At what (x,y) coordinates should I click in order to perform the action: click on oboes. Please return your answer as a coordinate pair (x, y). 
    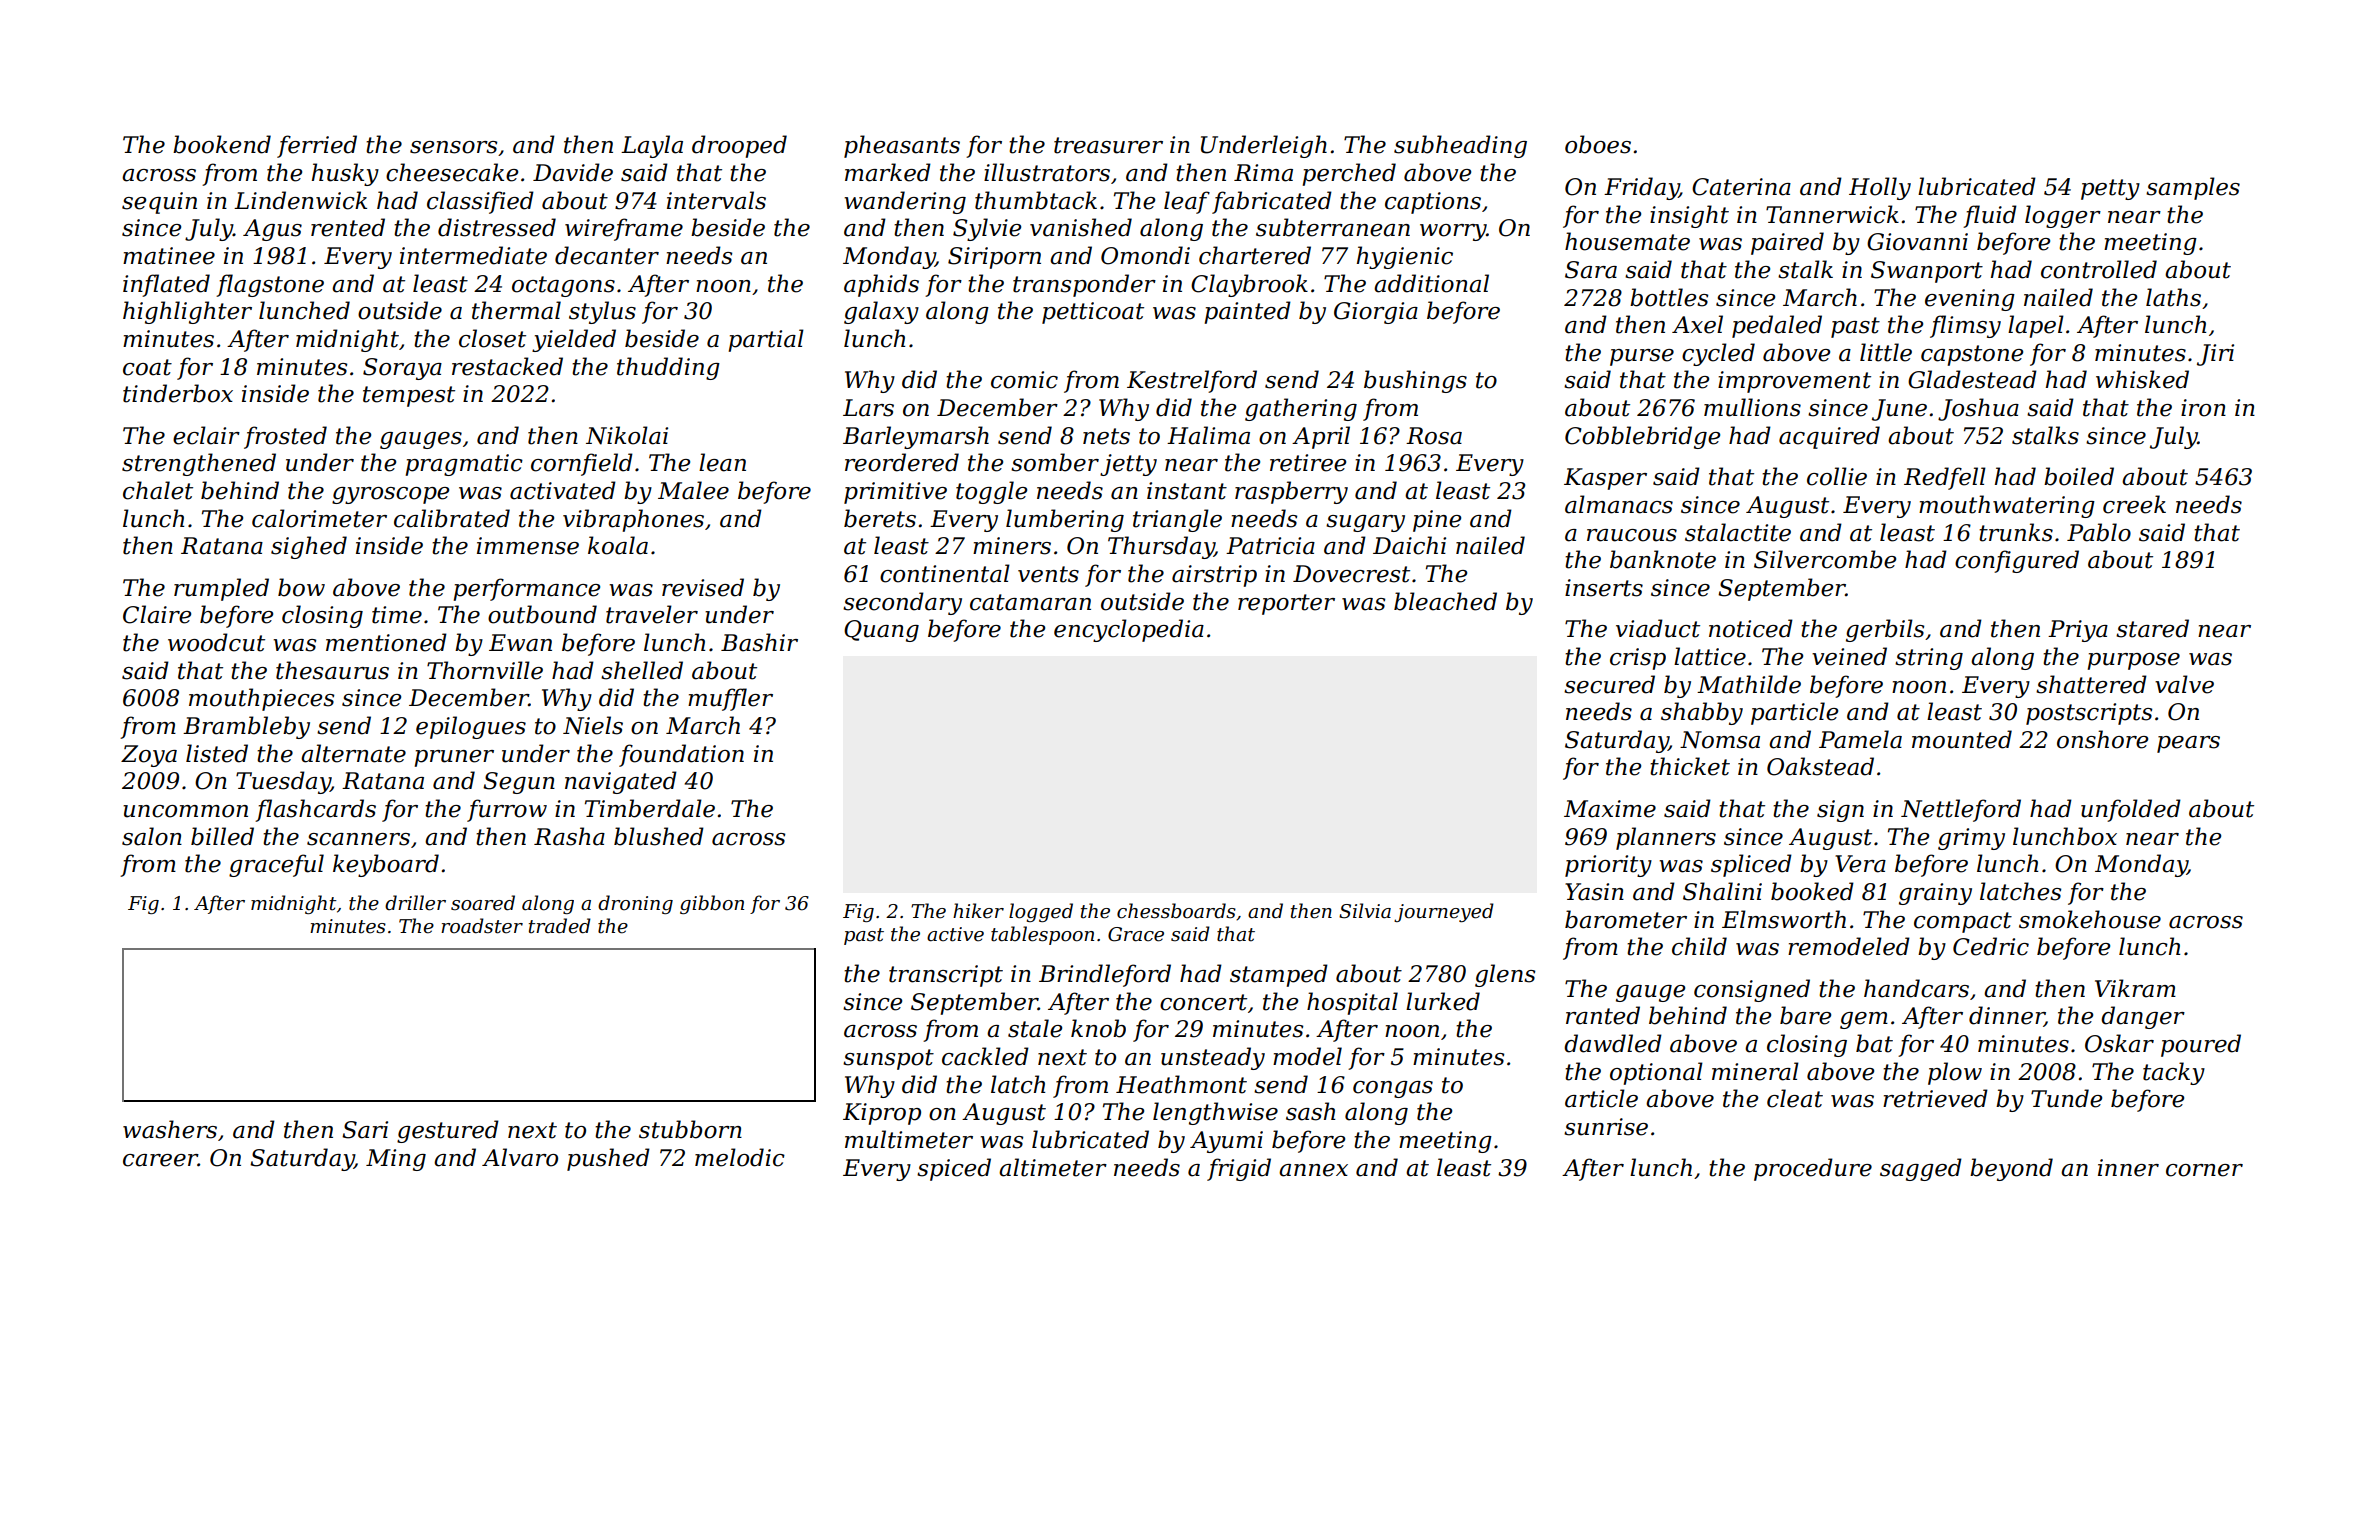
    Looking at the image, I should click on (1598, 144).
